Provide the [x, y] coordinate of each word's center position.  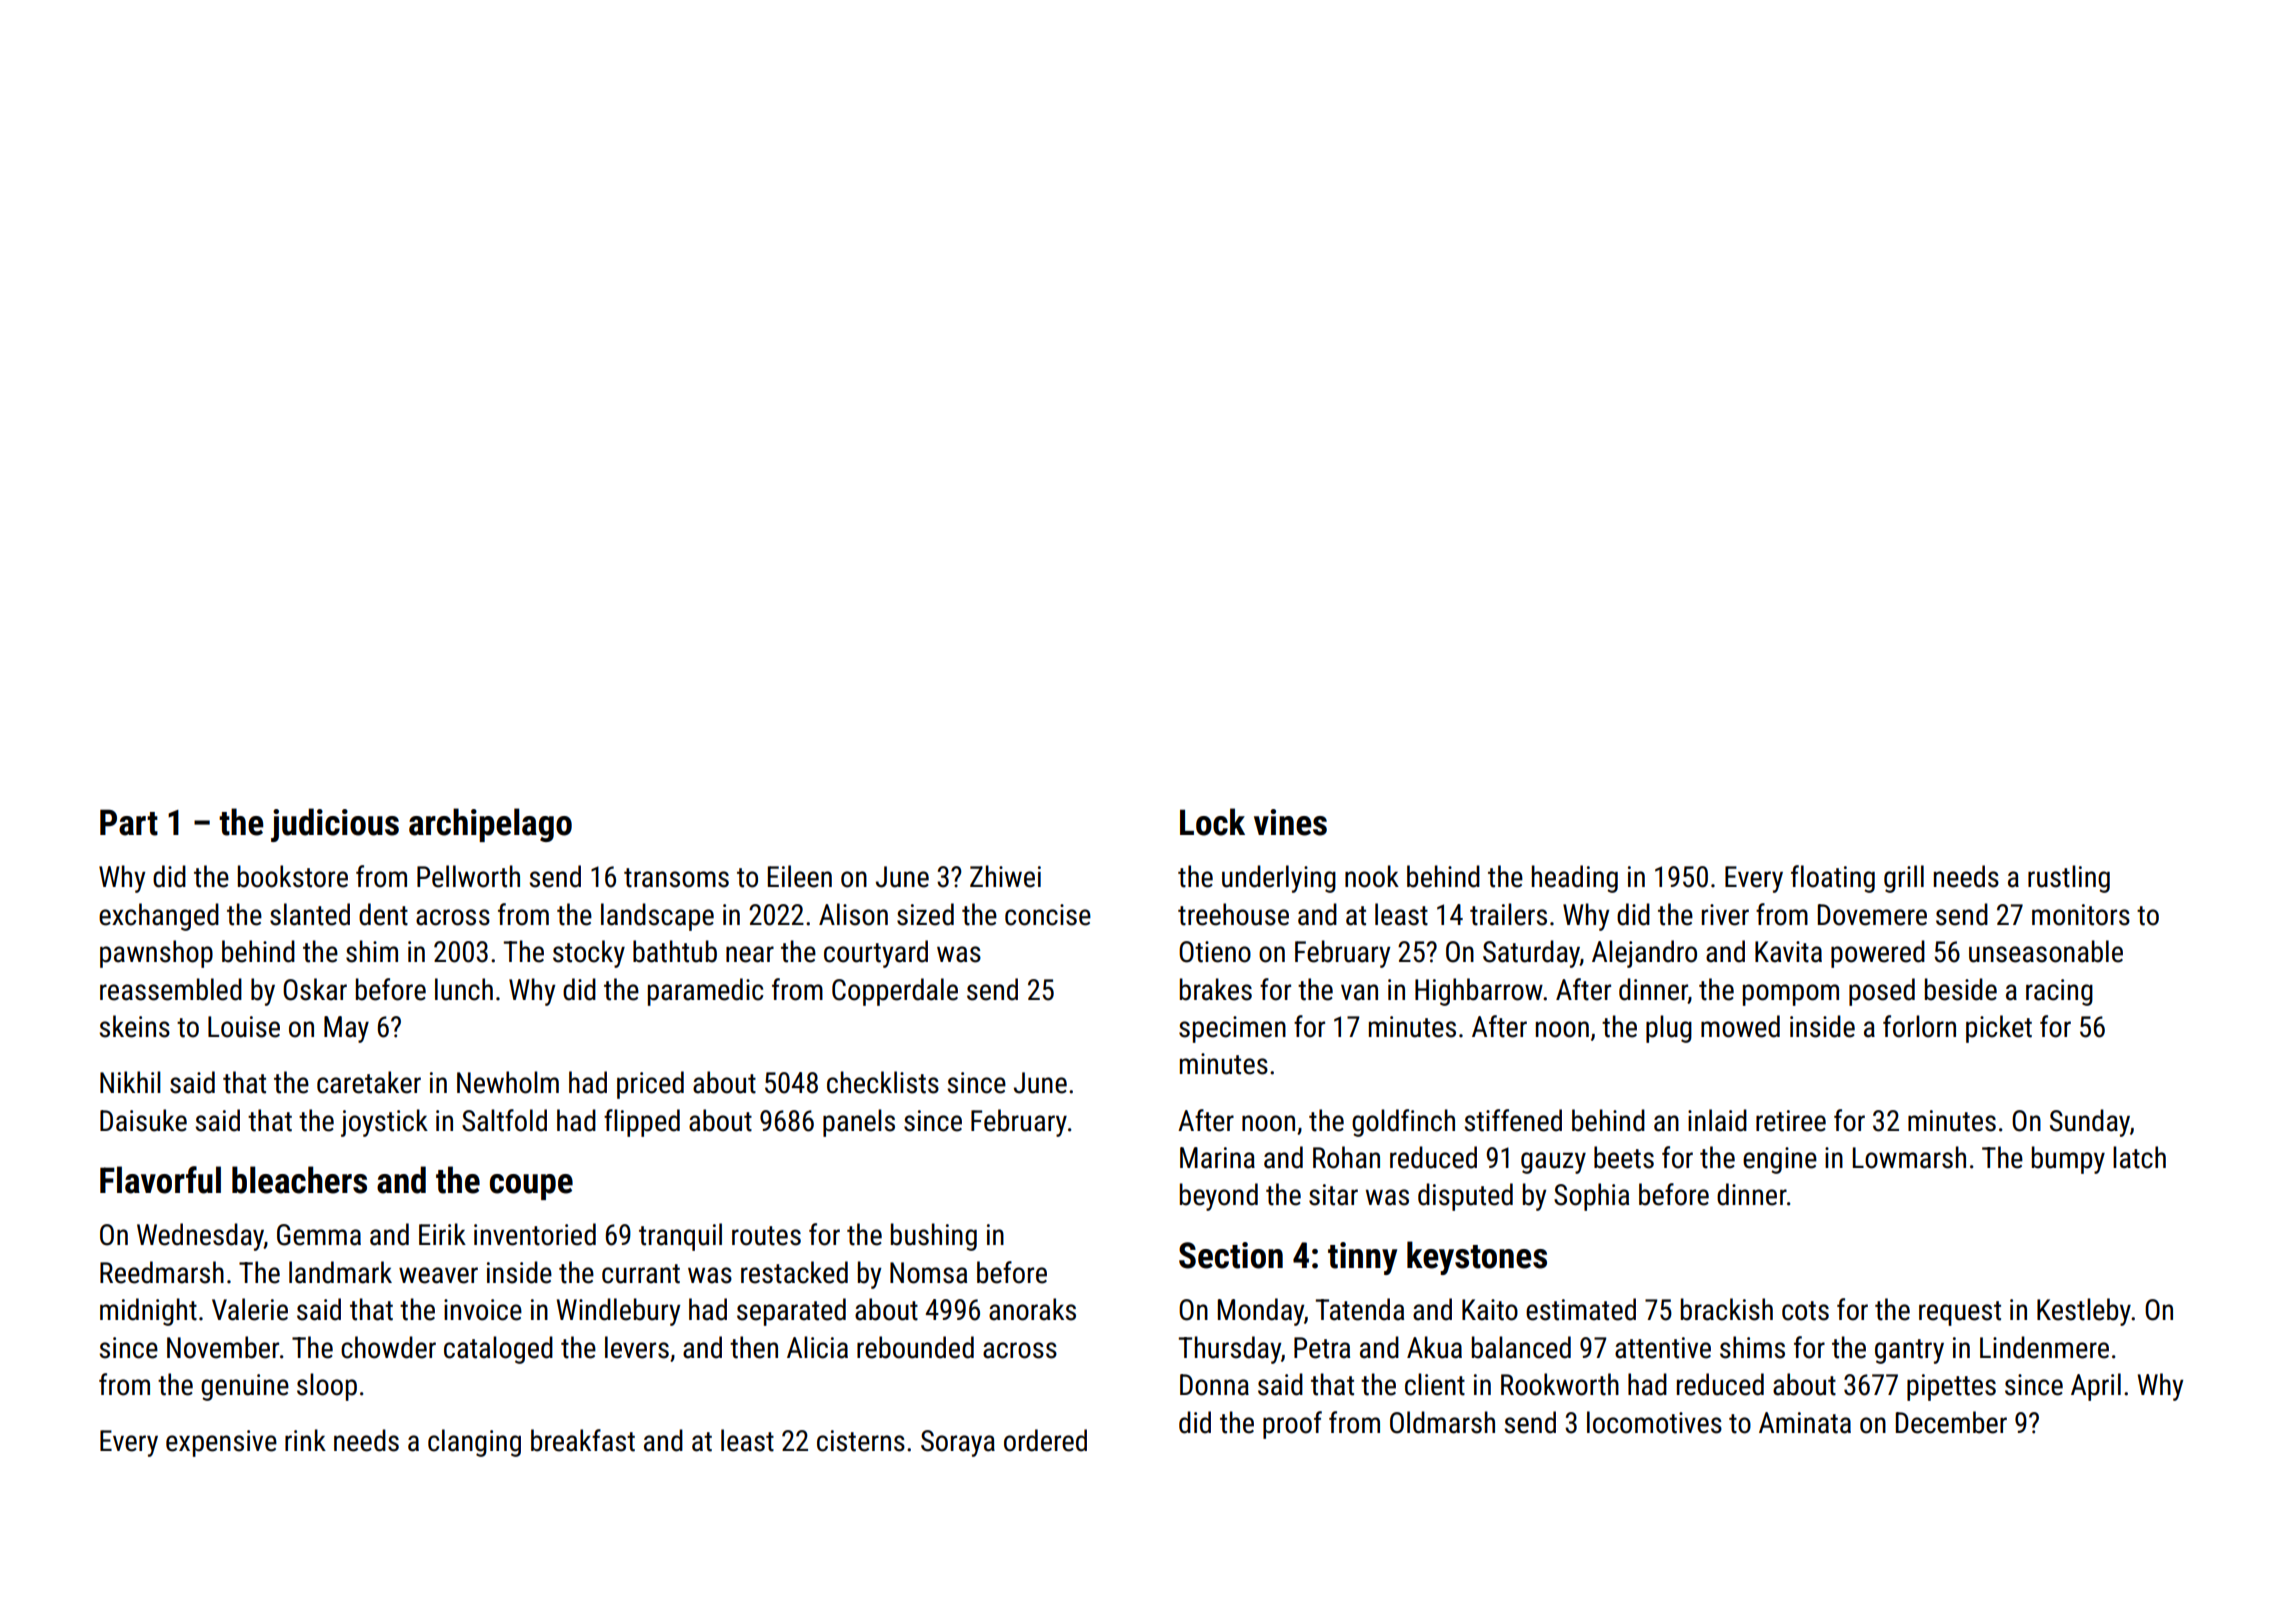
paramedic [705, 992]
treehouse [1233, 914]
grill [1904, 879]
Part [129, 822]
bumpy [2068, 1160]
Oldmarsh [1442, 1422]
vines [1290, 822]
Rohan [1346, 1157]
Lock [1212, 822]
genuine [245, 1387]
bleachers [299, 1180]
